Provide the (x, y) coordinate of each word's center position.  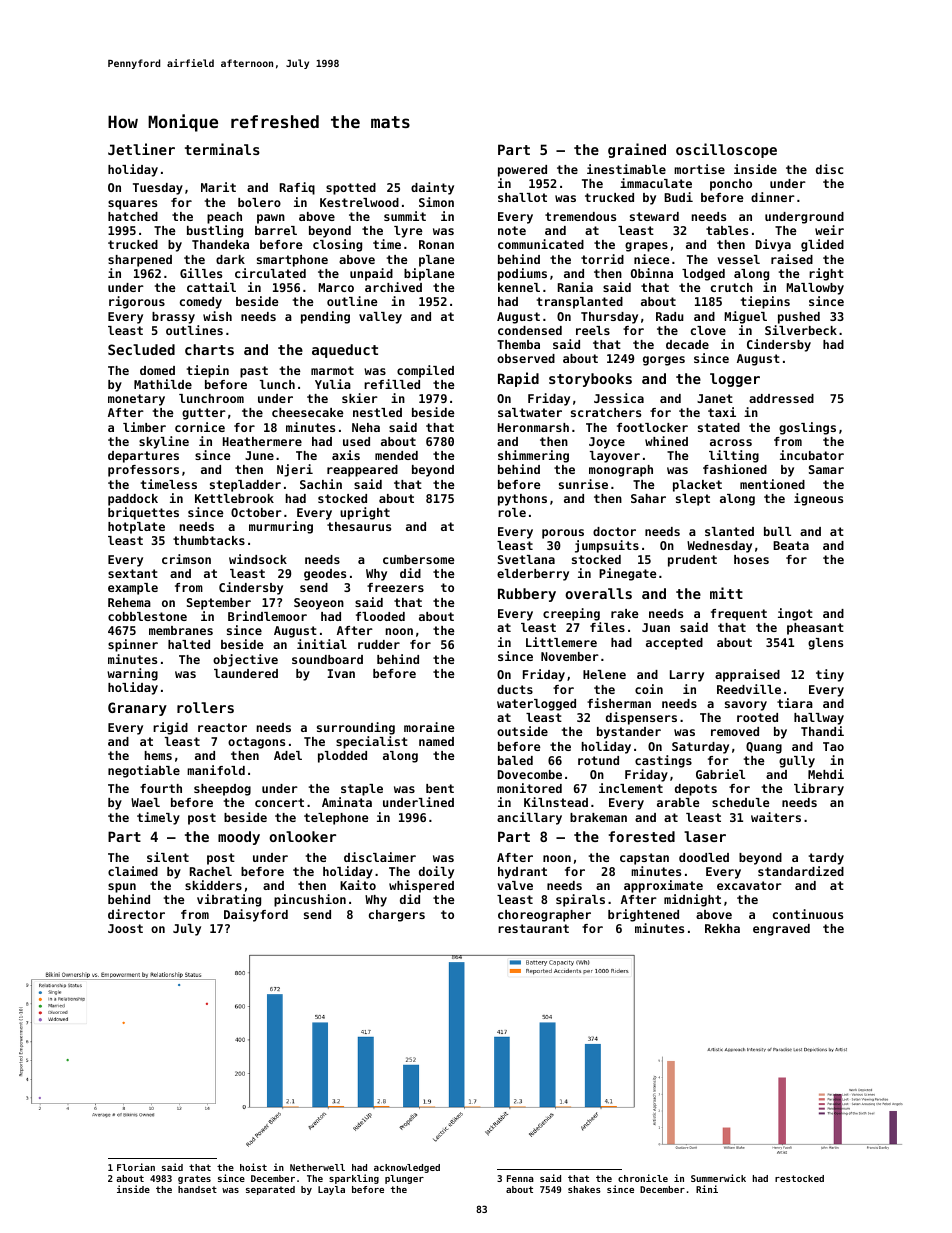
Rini (707, 1189)
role (512, 512)
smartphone (292, 261)
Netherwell (317, 1167)
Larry (687, 676)
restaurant (533, 928)
